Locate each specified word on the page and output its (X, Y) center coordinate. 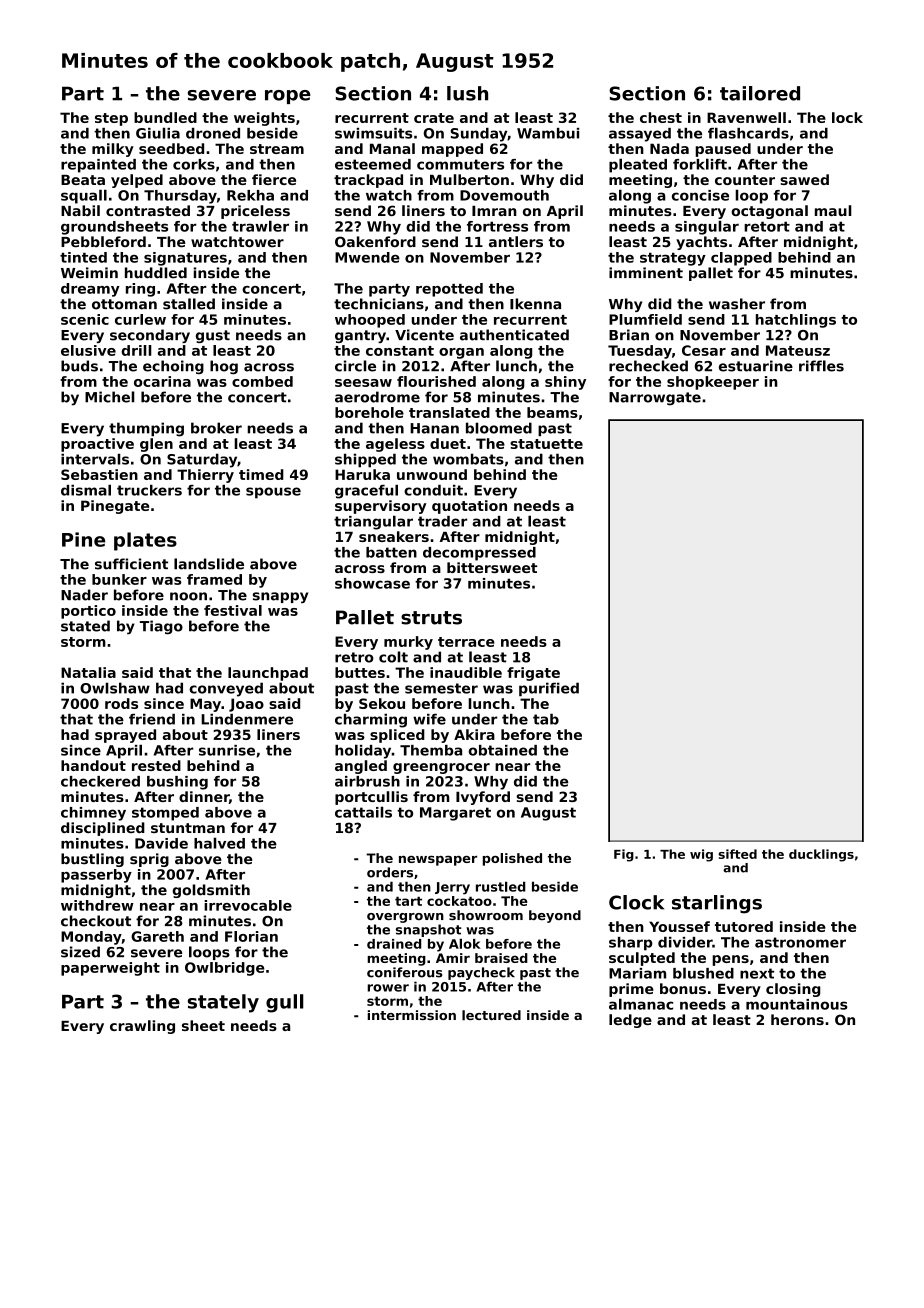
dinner (204, 796)
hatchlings (796, 321)
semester (441, 688)
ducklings (821, 855)
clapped (741, 259)
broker (216, 428)
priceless (255, 212)
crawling (142, 1027)
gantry (360, 336)
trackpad (368, 181)
